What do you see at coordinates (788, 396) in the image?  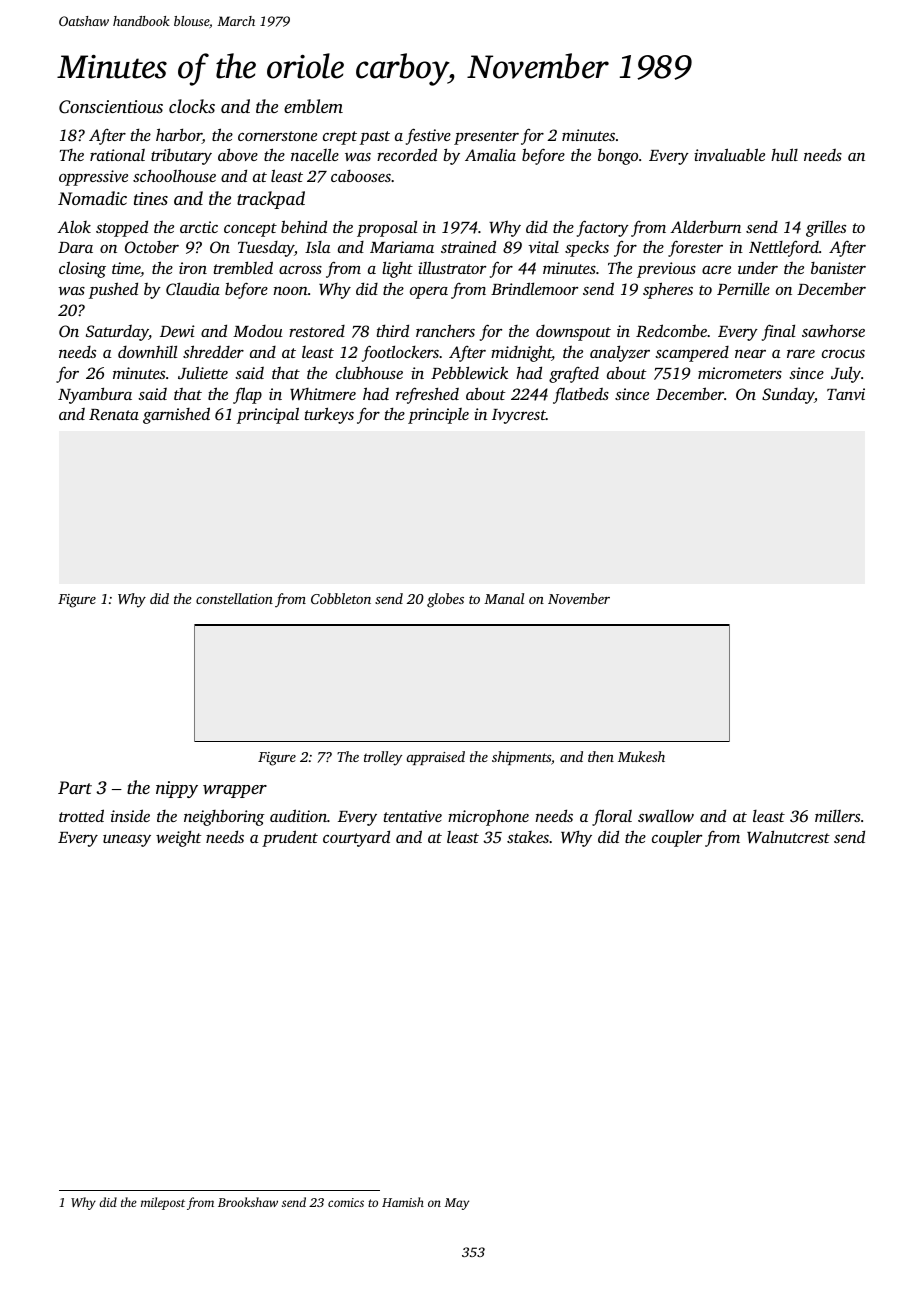 I see `Sunday` at bounding box center [788, 396].
